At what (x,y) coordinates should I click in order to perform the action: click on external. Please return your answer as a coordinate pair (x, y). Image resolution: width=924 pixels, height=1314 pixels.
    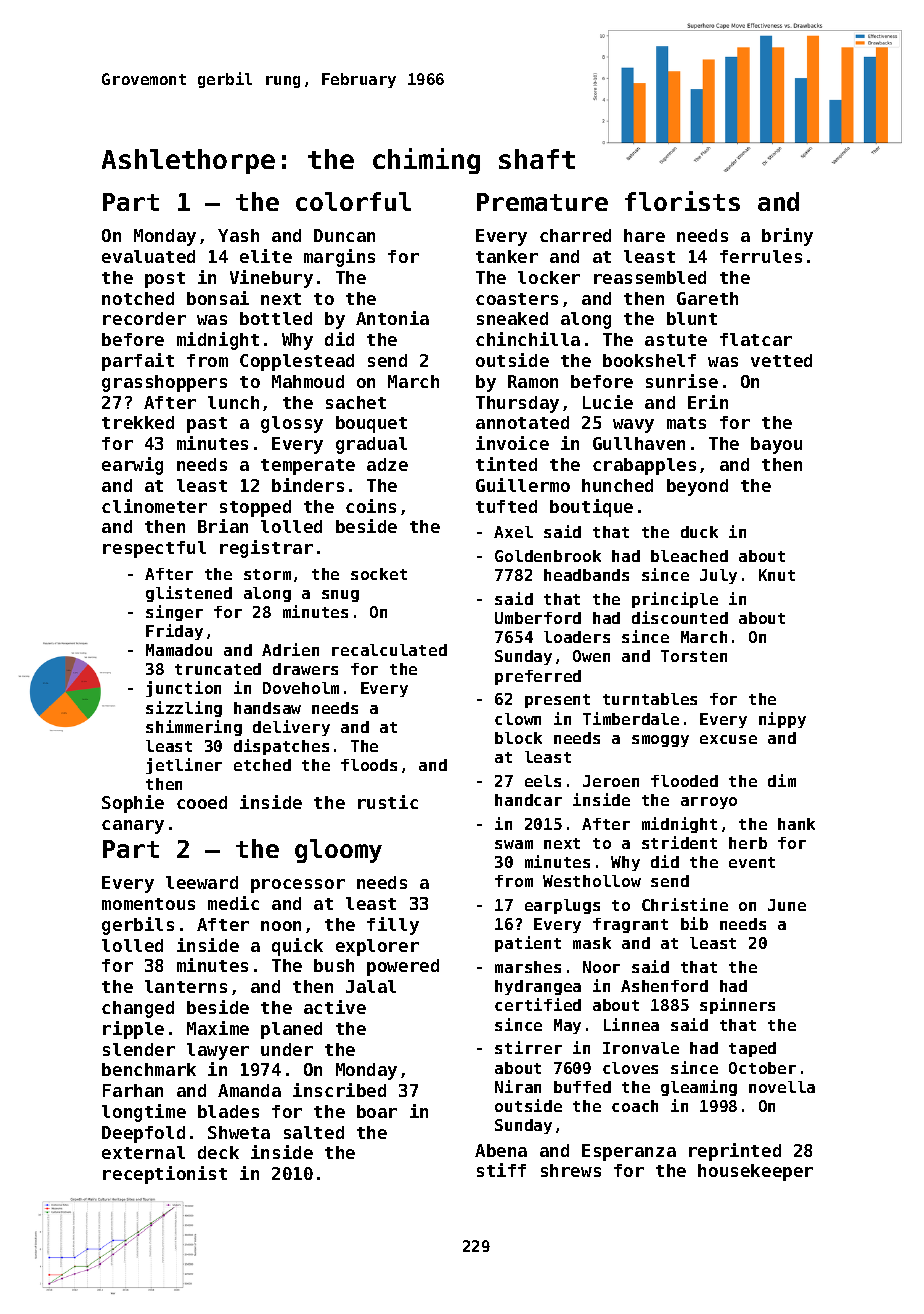
    Looking at the image, I should click on (143, 1152).
